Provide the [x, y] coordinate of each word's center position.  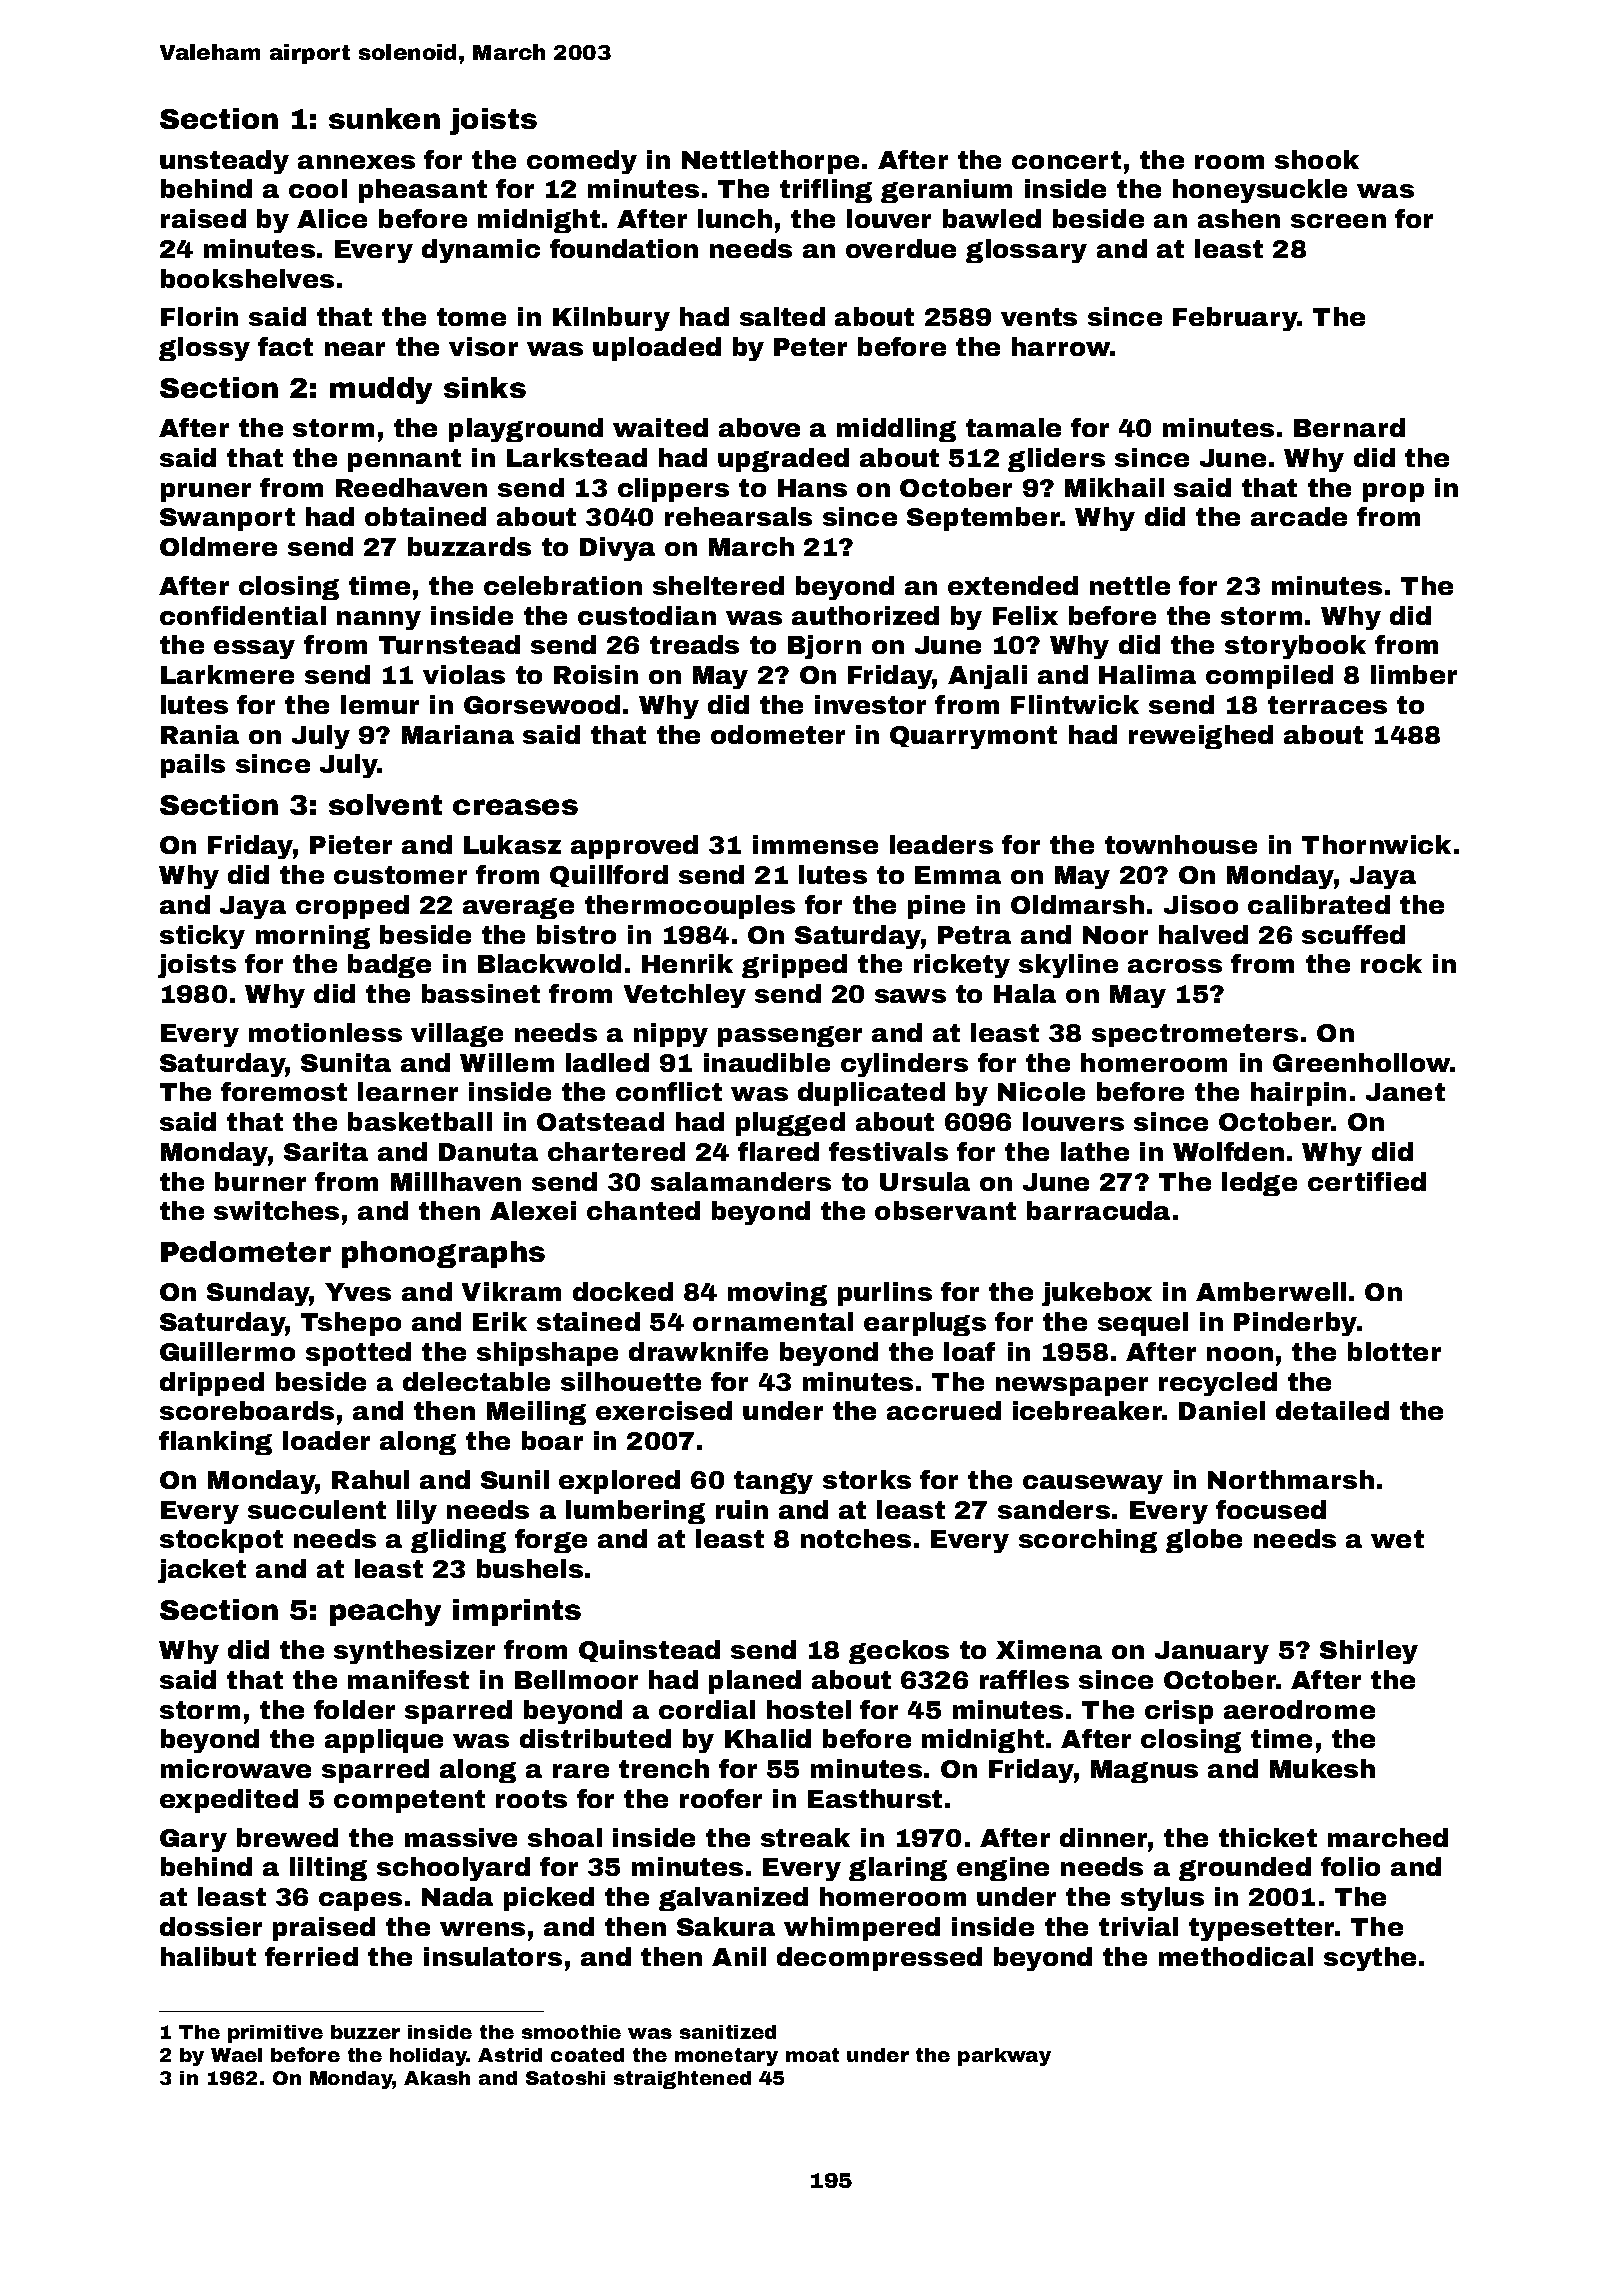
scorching [1088, 1541]
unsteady [224, 162]
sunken [384, 118]
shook [1317, 159]
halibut [208, 1956]
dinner [1103, 1837]
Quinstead [649, 1651]
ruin [742, 1509]
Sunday [258, 1294]
